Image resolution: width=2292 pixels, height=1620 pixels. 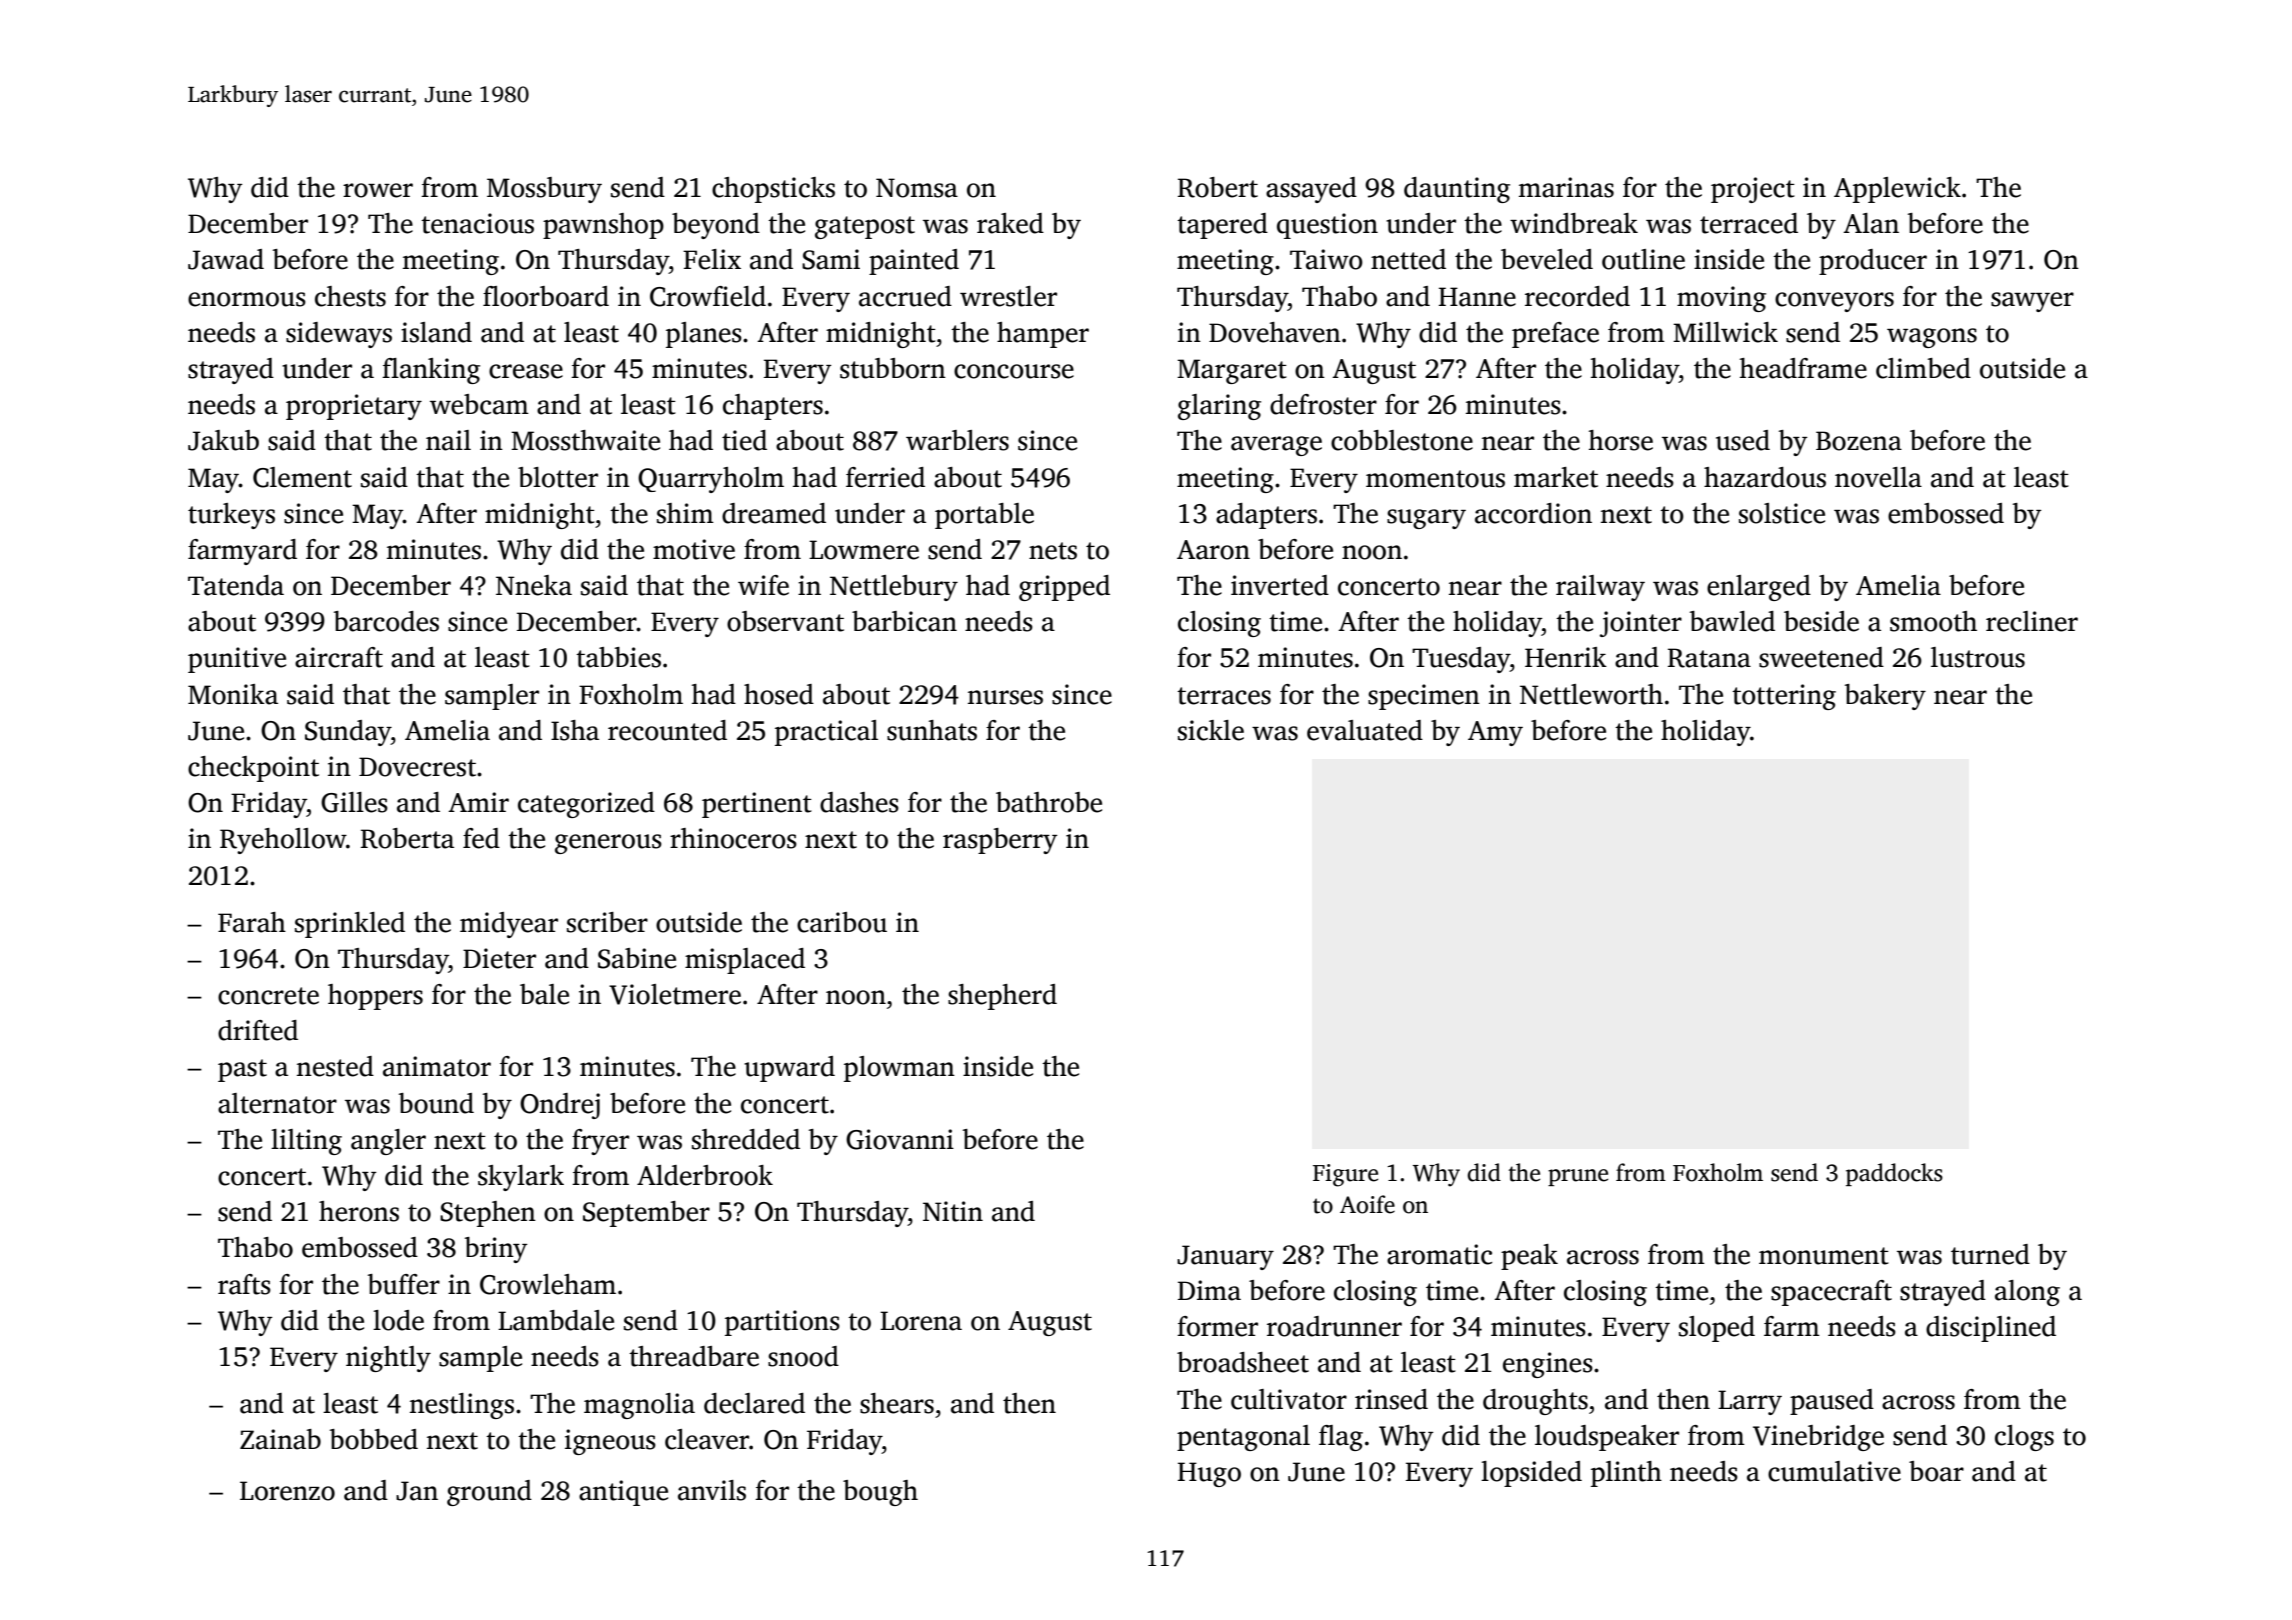 I want to click on assayed, so click(x=1311, y=190).
